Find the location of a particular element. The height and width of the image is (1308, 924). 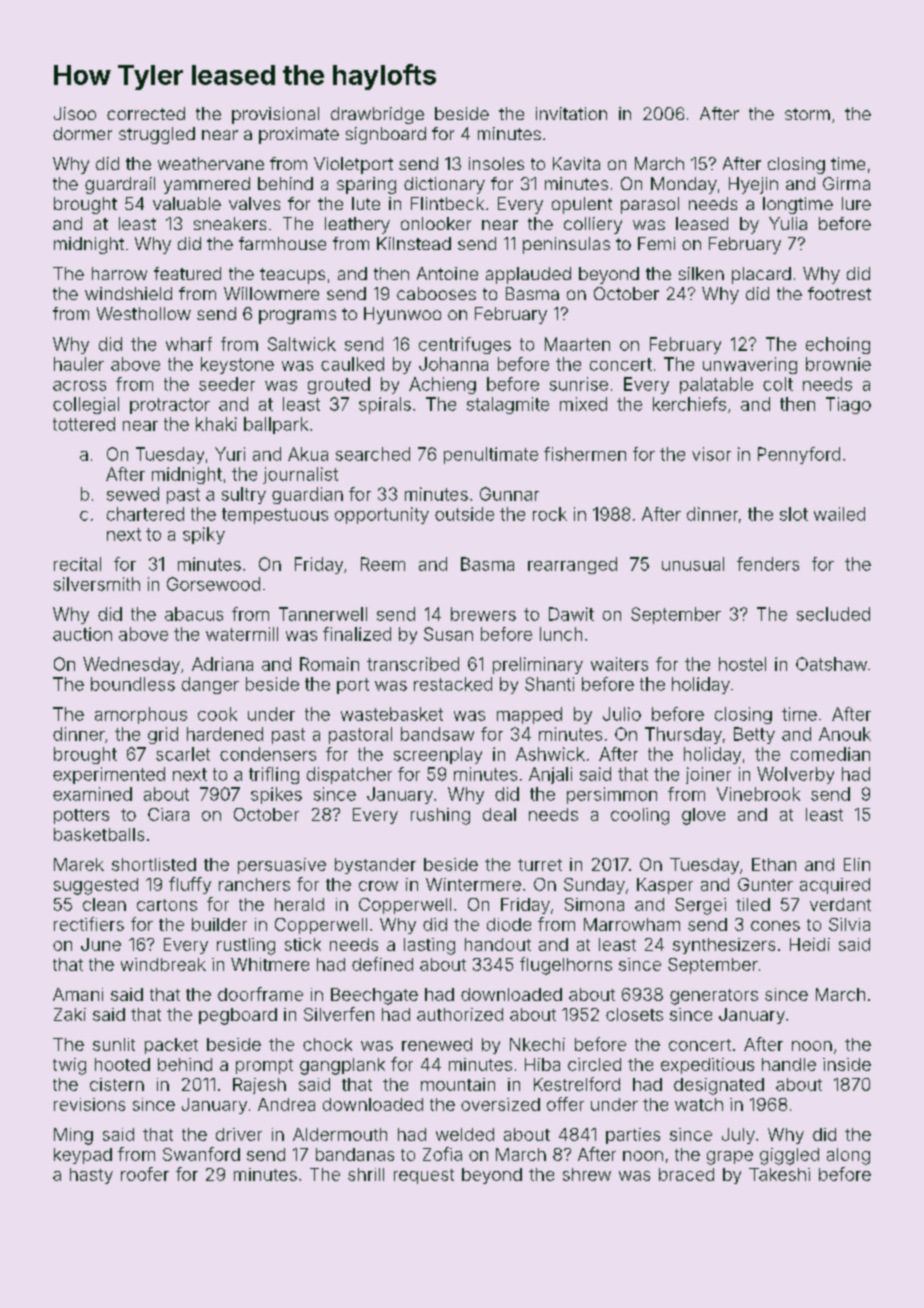

Akua is located at coordinates (308, 454).
